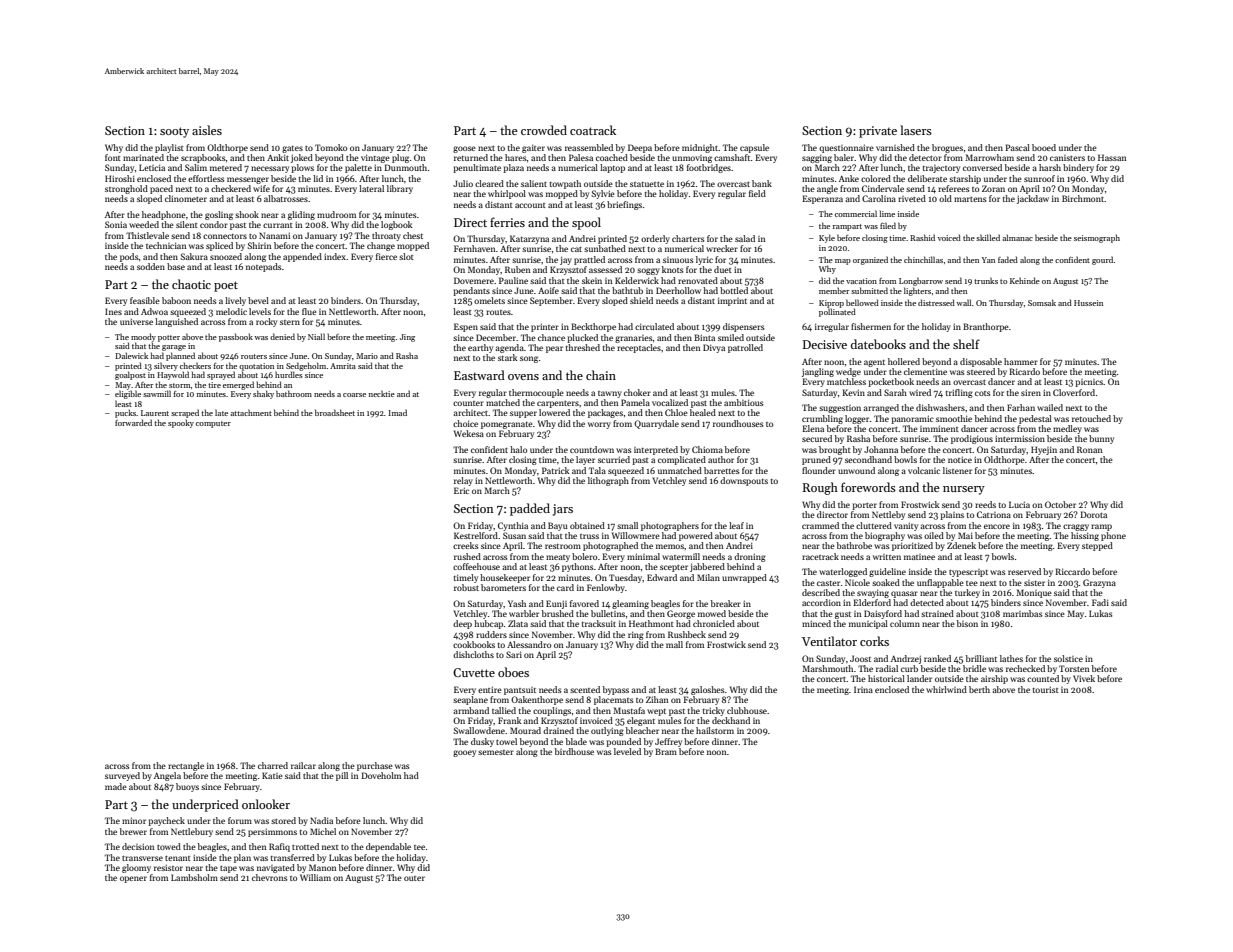 This image has width=1233, height=952. What do you see at coordinates (1044, 147) in the image?
I see `booed` at bounding box center [1044, 147].
